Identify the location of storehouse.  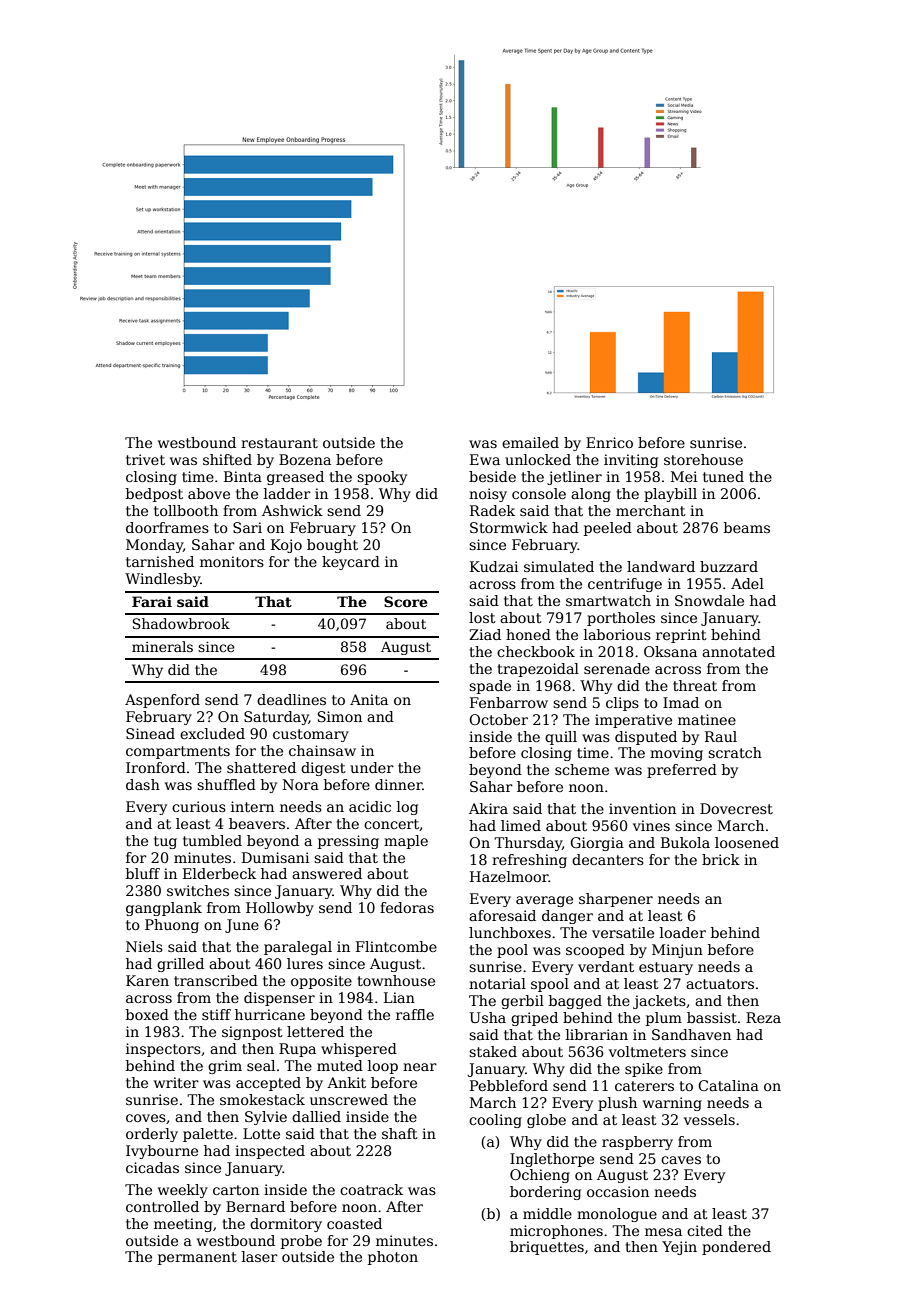
(703, 459).
